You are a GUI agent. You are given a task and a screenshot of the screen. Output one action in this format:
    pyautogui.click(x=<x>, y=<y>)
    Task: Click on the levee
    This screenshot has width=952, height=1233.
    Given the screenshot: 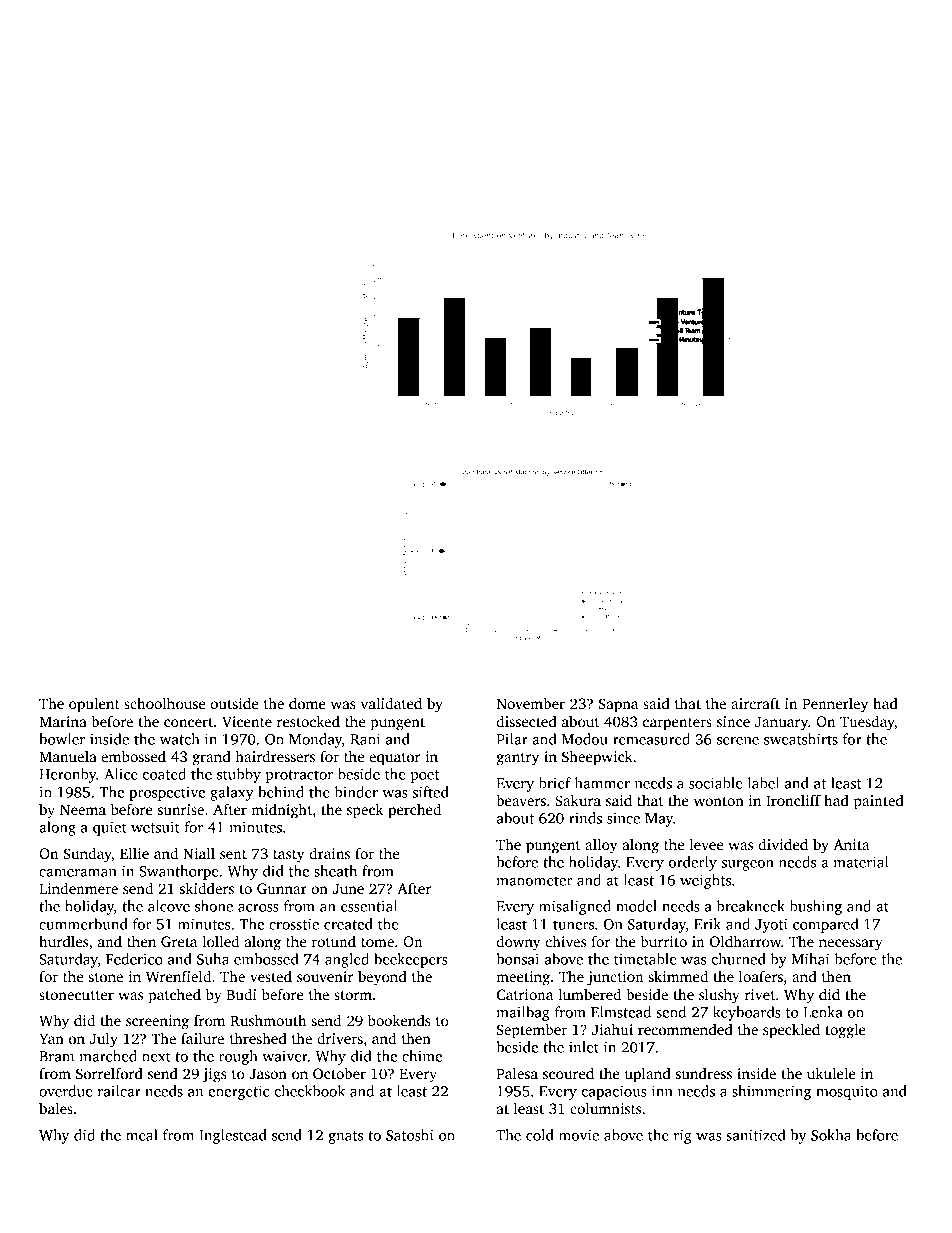 What is the action you would take?
    pyautogui.click(x=706, y=844)
